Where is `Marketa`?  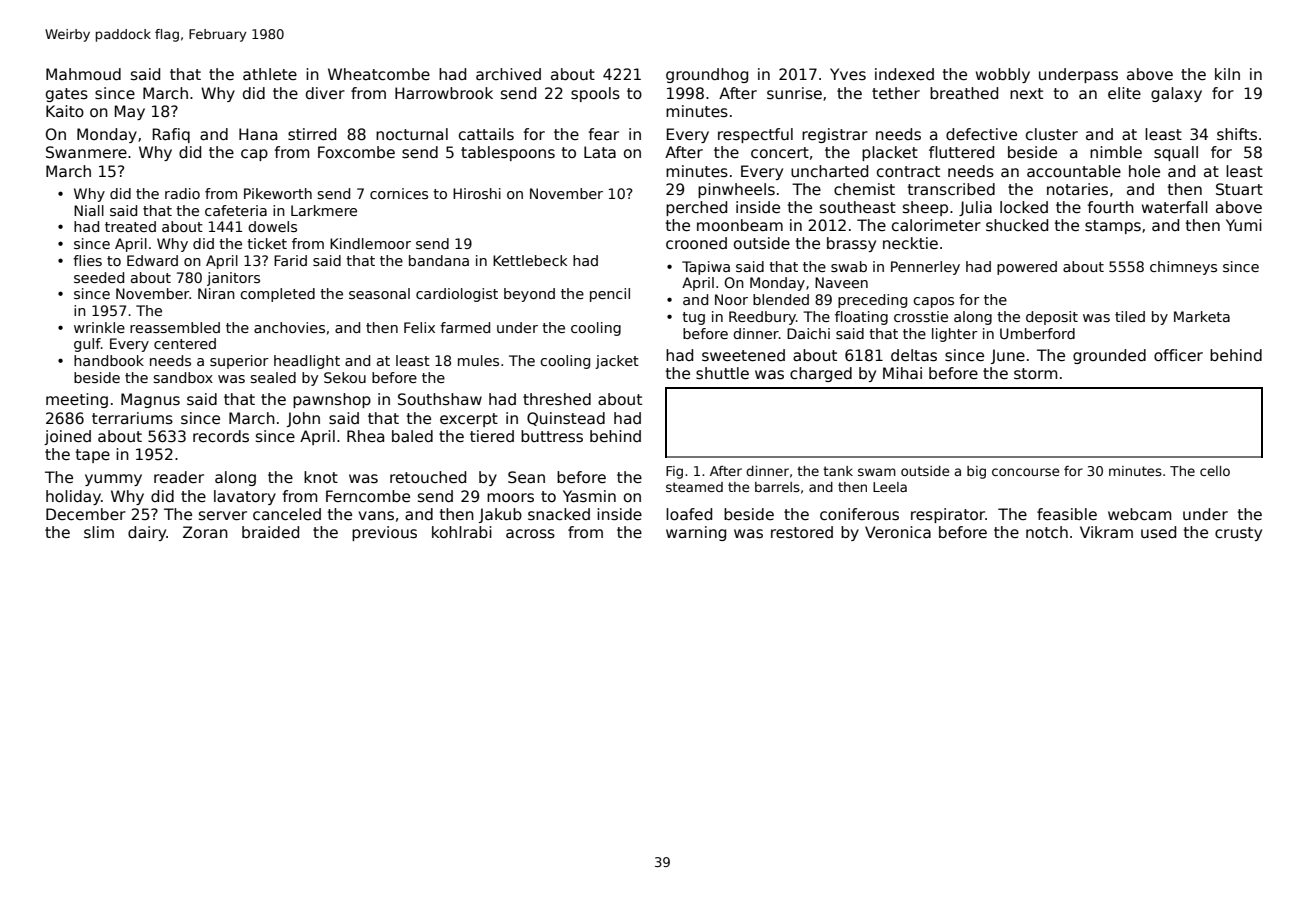 Marketa is located at coordinates (1202, 316).
